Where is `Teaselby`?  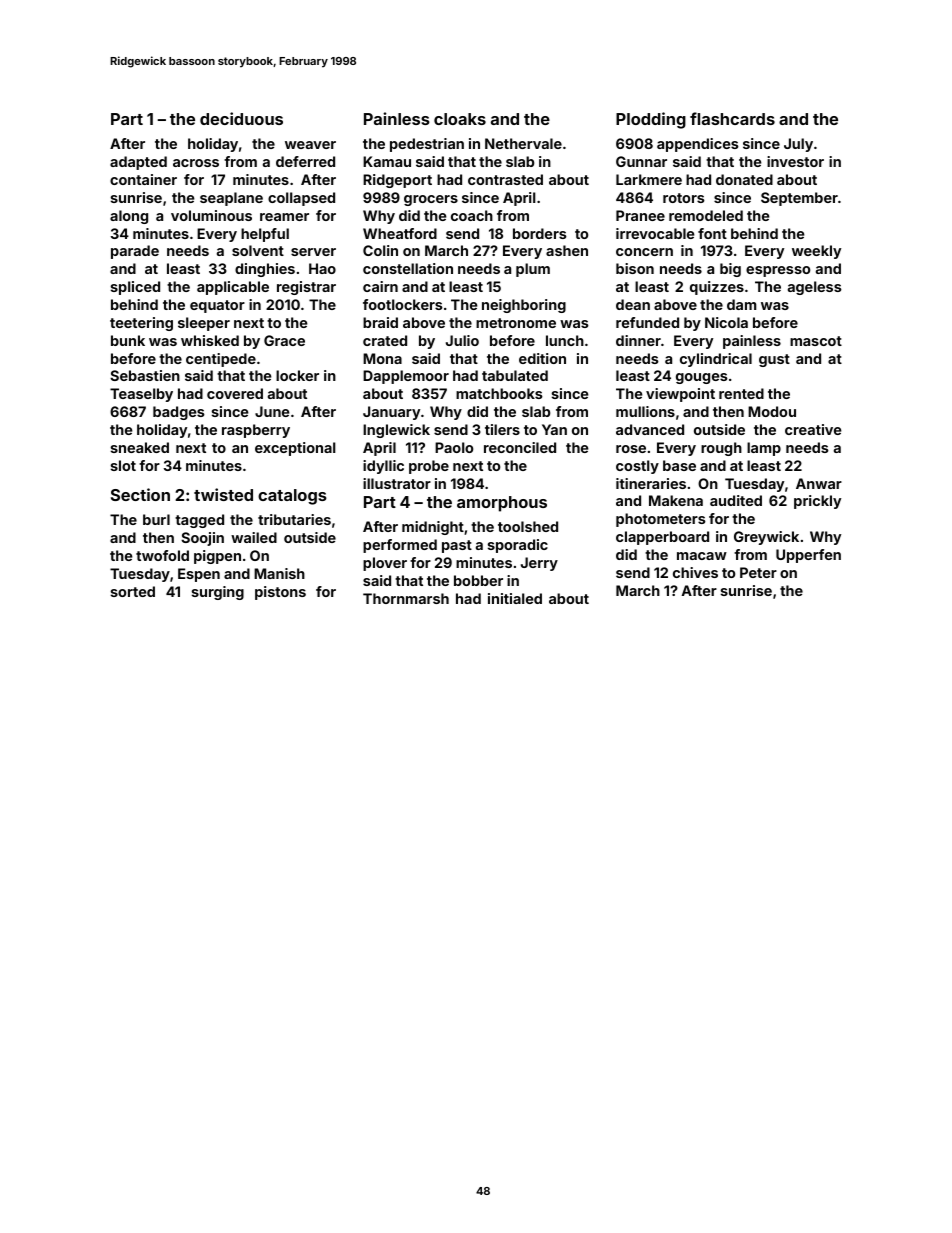
Teaselby is located at coordinates (141, 395).
